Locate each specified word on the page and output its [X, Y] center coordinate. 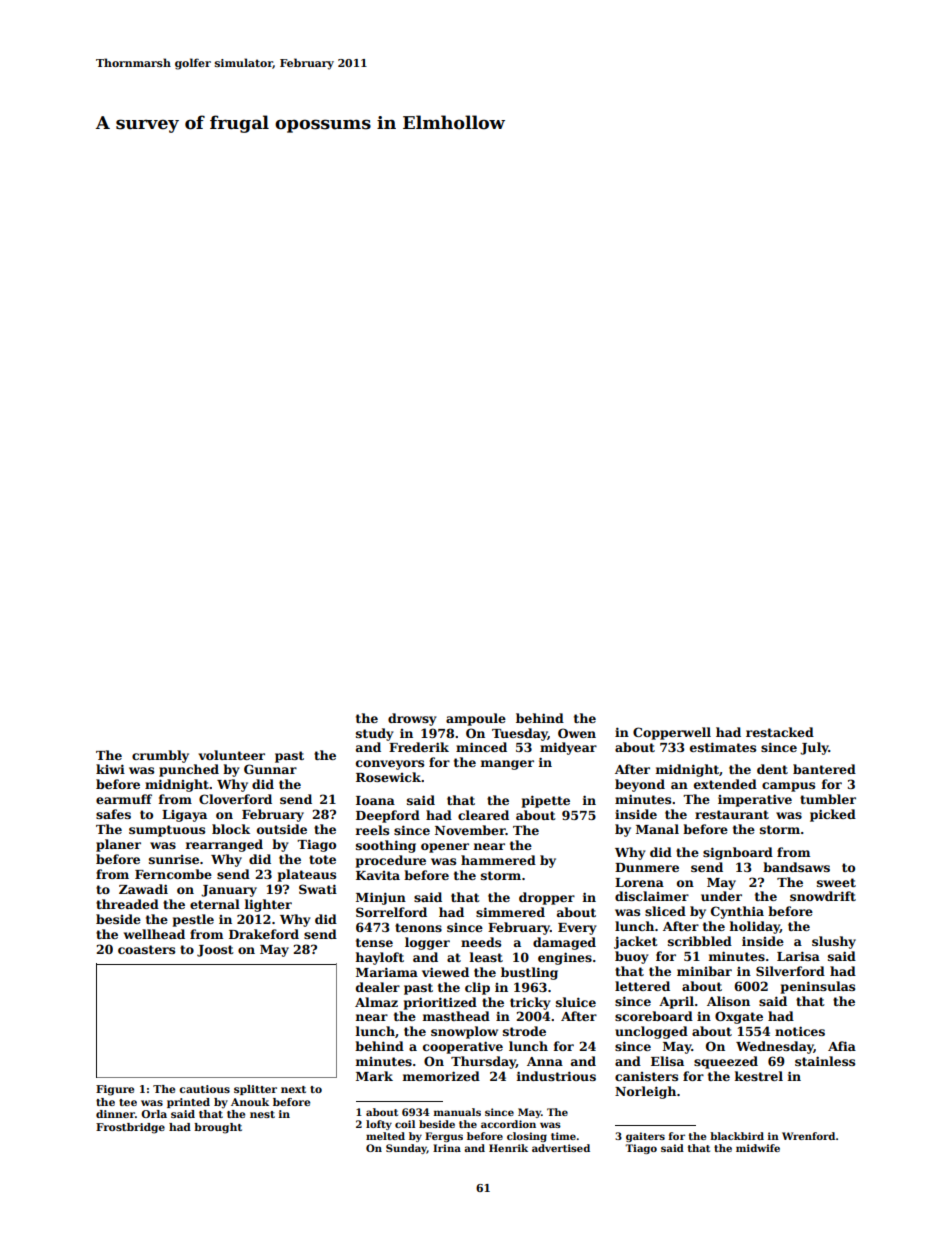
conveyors [390, 765]
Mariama [387, 972]
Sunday [406, 1149]
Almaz [376, 1002]
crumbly [160, 756]
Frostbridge [130, 1128]
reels [372, 830]
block [231, 829]
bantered [824, 769]
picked [833, 815]
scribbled [700, 941]
